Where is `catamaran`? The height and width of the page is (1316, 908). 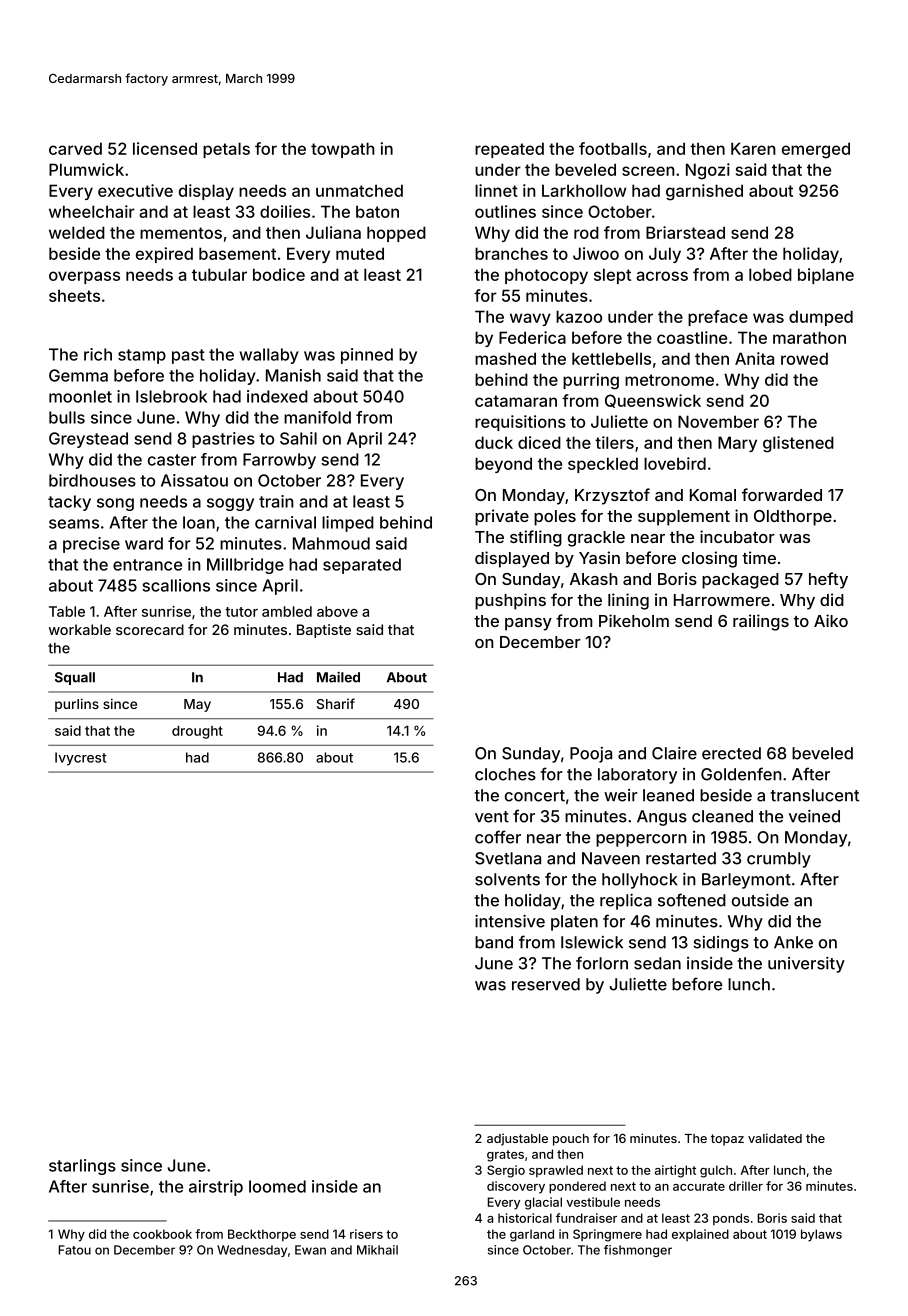 catamaran is located at coordinates (516, 401).
